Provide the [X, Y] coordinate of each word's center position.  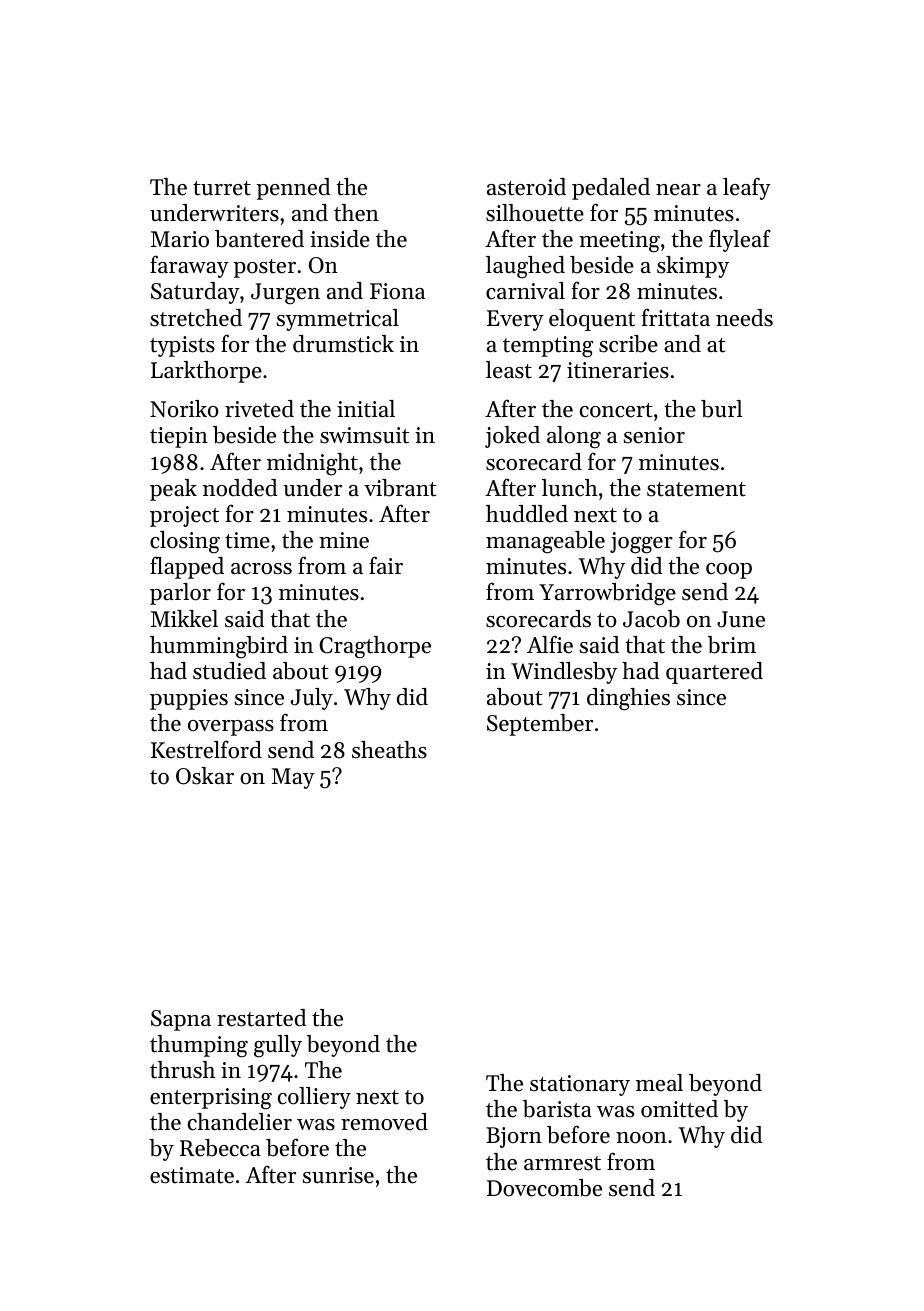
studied [229, 671]
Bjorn [514, 1137]
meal [659, 1083]
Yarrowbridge [607, 594]
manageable [545, 542]
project [184, 516]
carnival [525, 291]
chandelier [240, 1122]
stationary [580, 1085]
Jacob [651, 619]
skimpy [693, 267]
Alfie [550, 644]
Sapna [181, 1020]
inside [340, 239]
